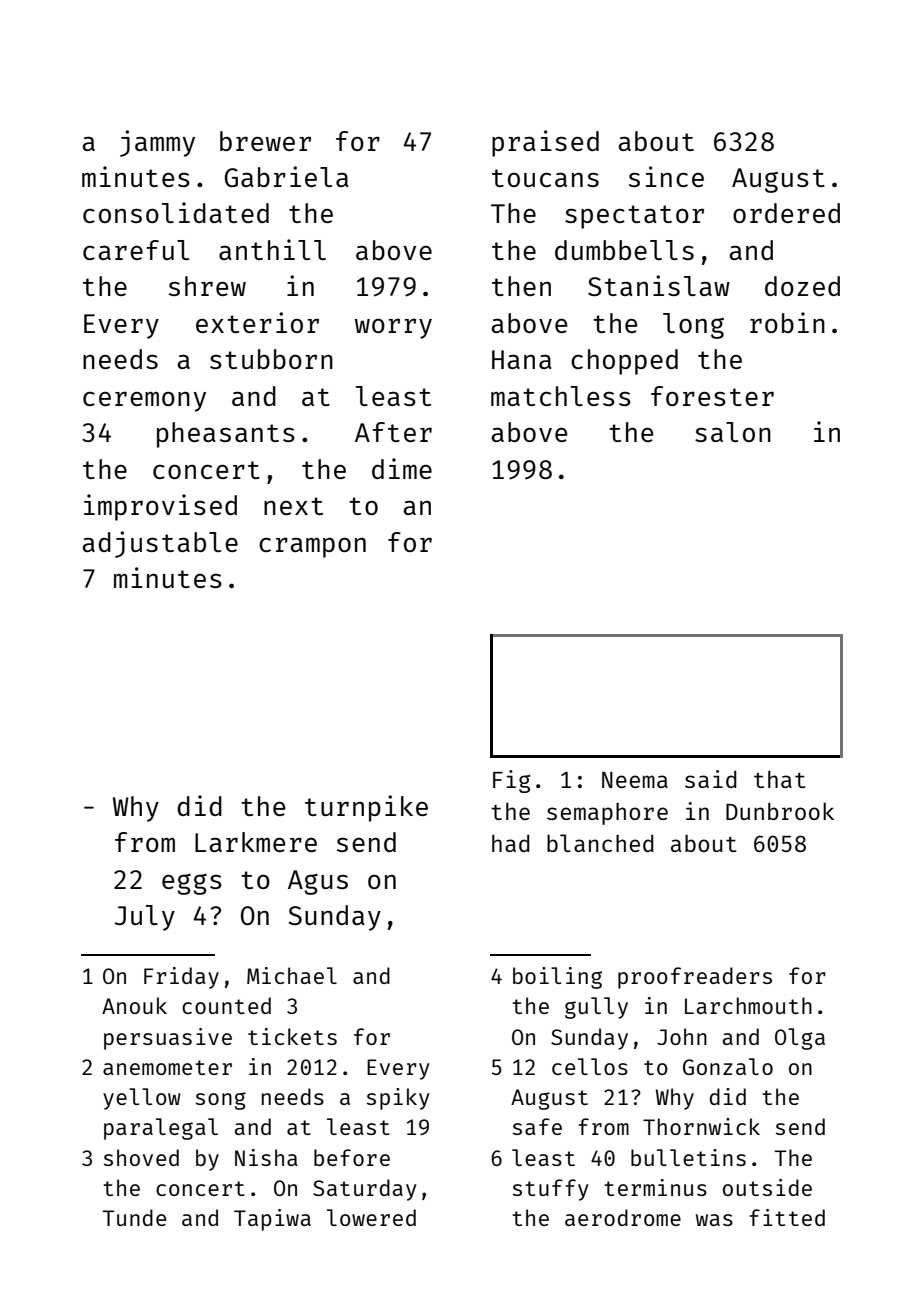 Image resolution: width=924 pixels, height=1311 pixels. I want to click on Gabriela, so click(287, 176).
